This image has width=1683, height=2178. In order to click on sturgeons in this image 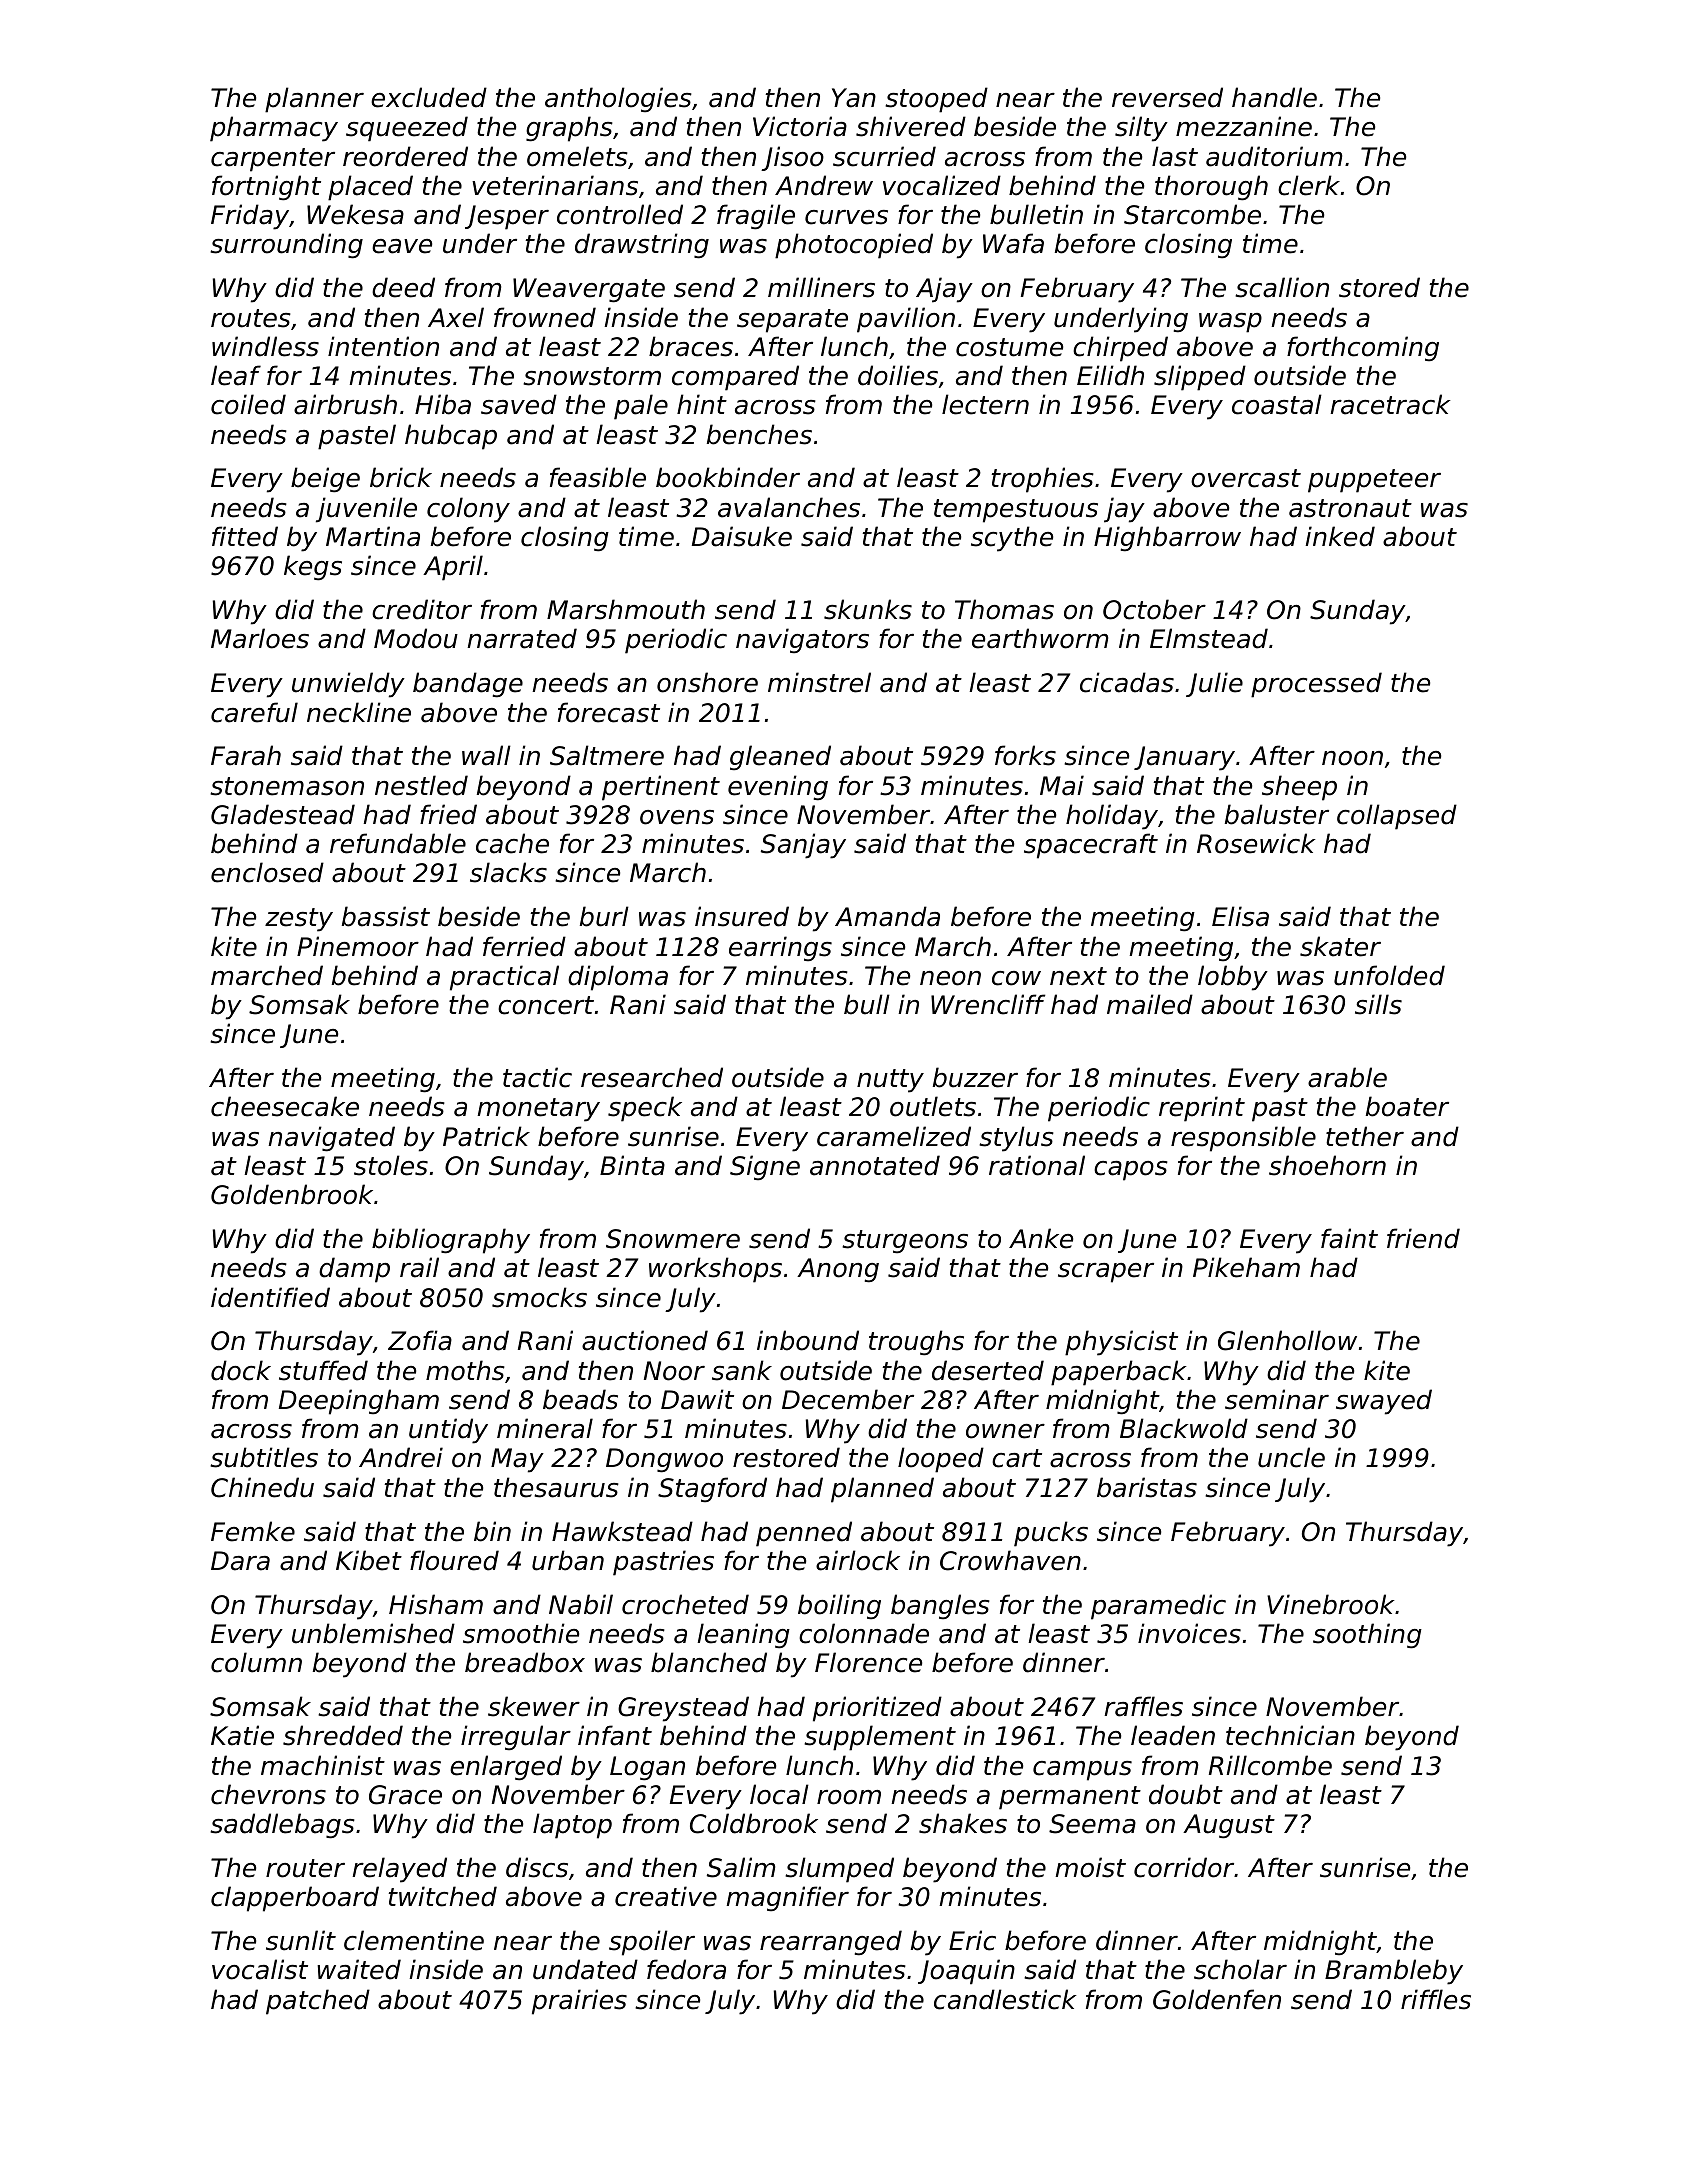, I will do `click(905, 1242)`.
